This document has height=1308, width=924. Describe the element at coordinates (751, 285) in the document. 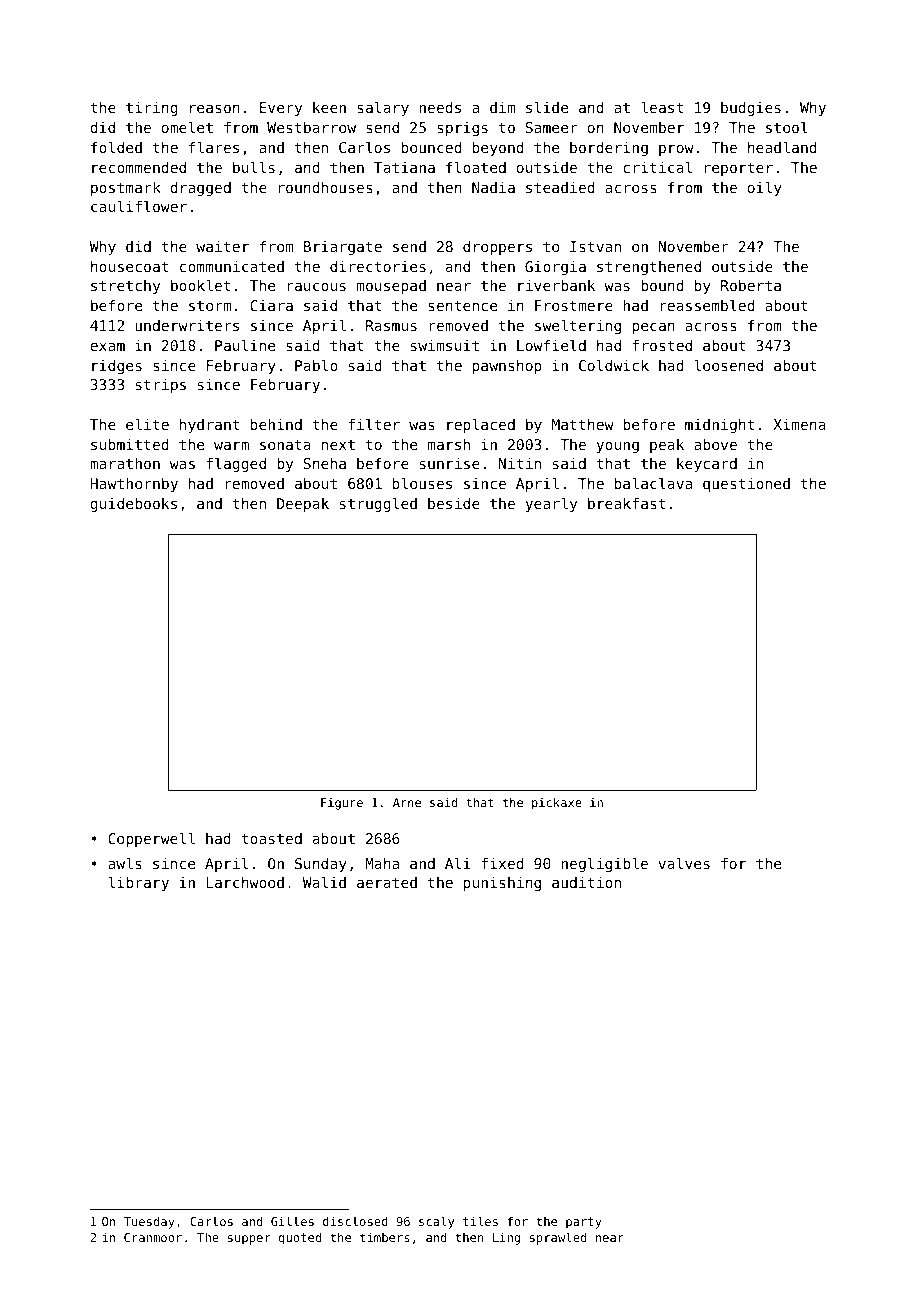

I see `Roberta` at that location.
